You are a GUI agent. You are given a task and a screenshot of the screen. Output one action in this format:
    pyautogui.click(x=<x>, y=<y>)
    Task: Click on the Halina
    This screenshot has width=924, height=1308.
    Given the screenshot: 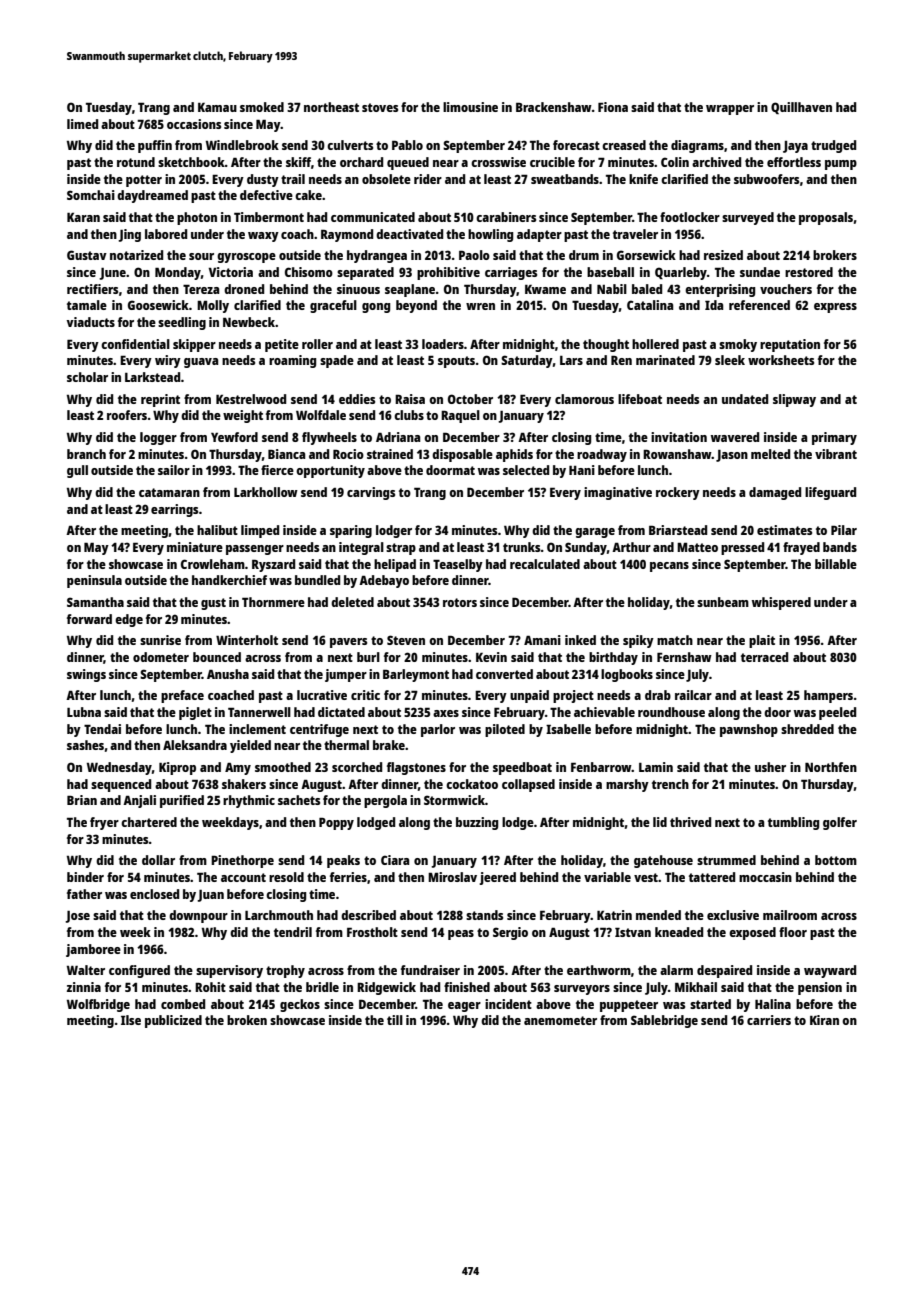 What is the action you would take?
    pyautogui.click(x=773, y=1004)
